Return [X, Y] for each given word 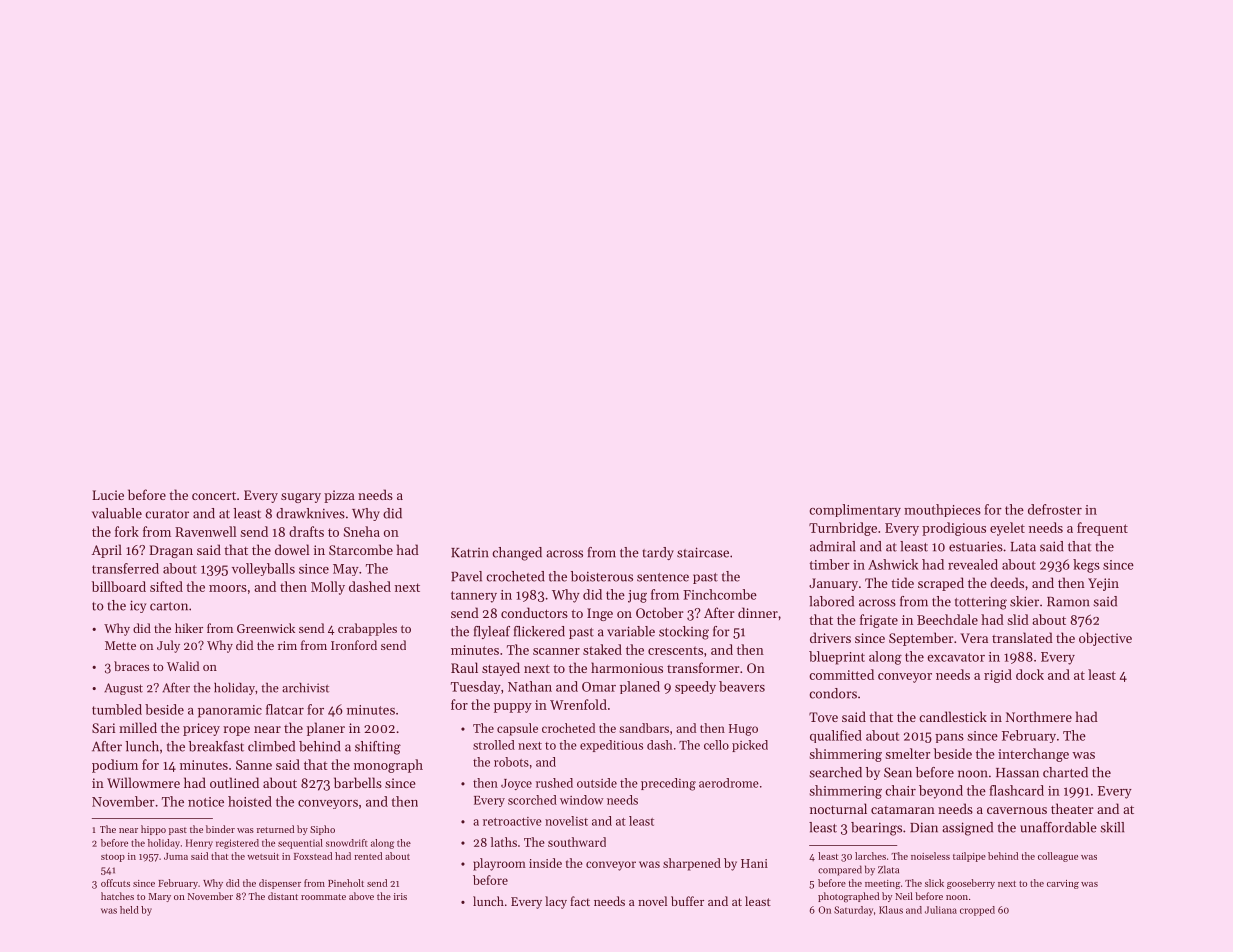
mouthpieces [942, 510]
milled [138, 727]
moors [228, 588]
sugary [301, 498]
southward [577, 842]
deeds [1007, 582]
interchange [1033, 755]
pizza [339, 496]
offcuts [115, 883]
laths [504, 842]
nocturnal [838, 808]
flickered [539, 631]
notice [206, 802]
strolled [494, 745]
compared [840, 870]
